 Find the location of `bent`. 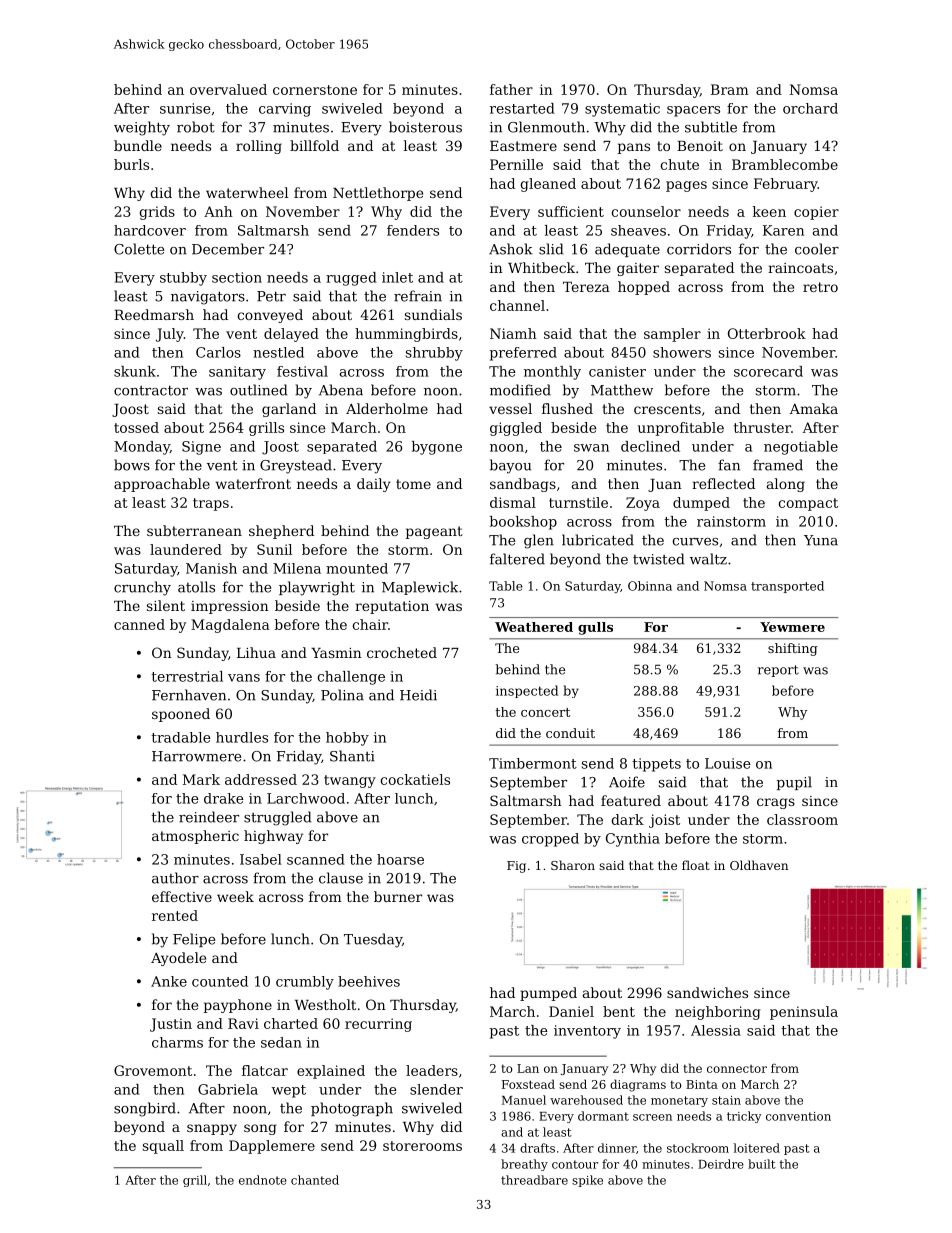

bent is located at coordinates (619, 1011).
